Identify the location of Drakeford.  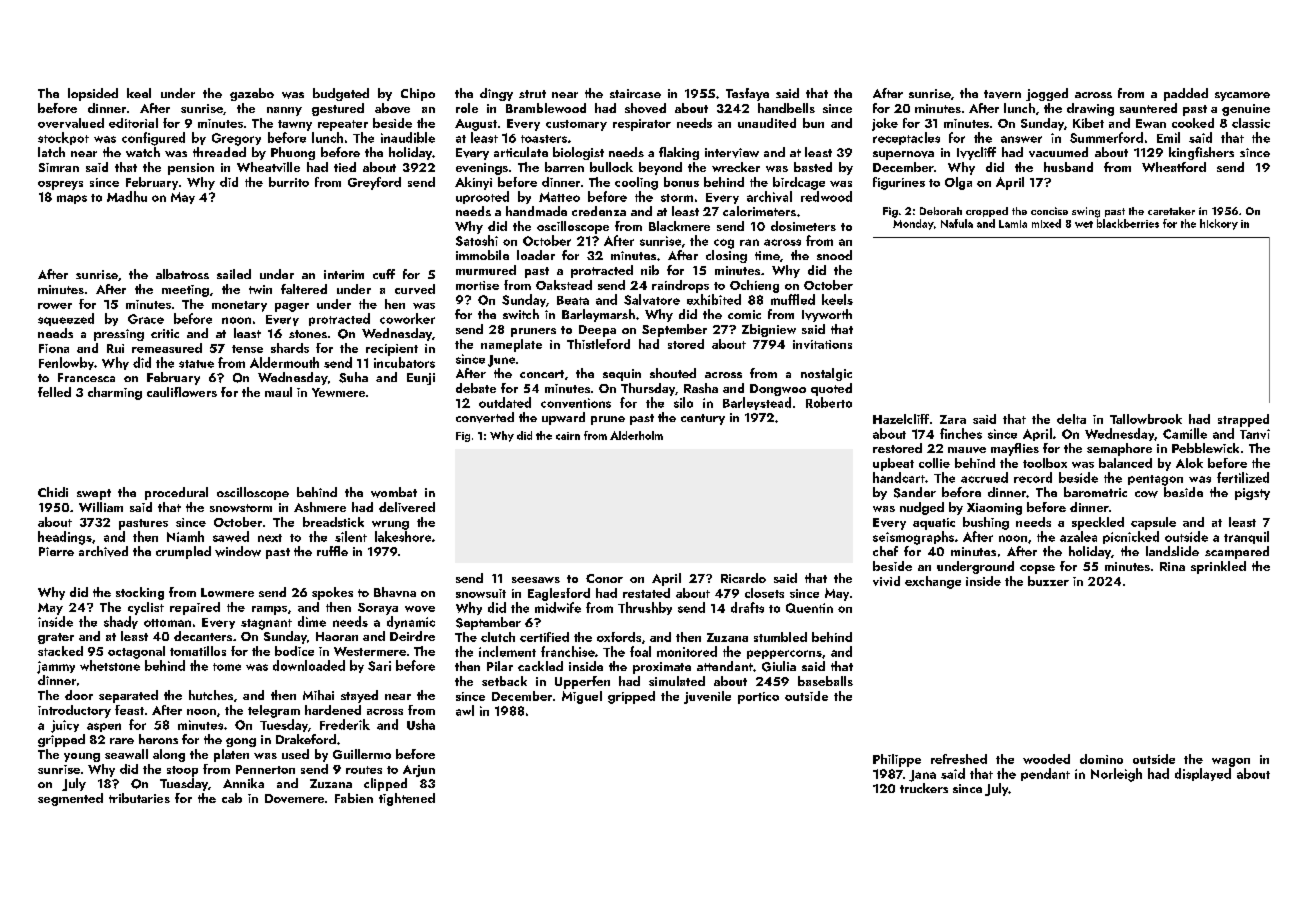
(306, 739).
